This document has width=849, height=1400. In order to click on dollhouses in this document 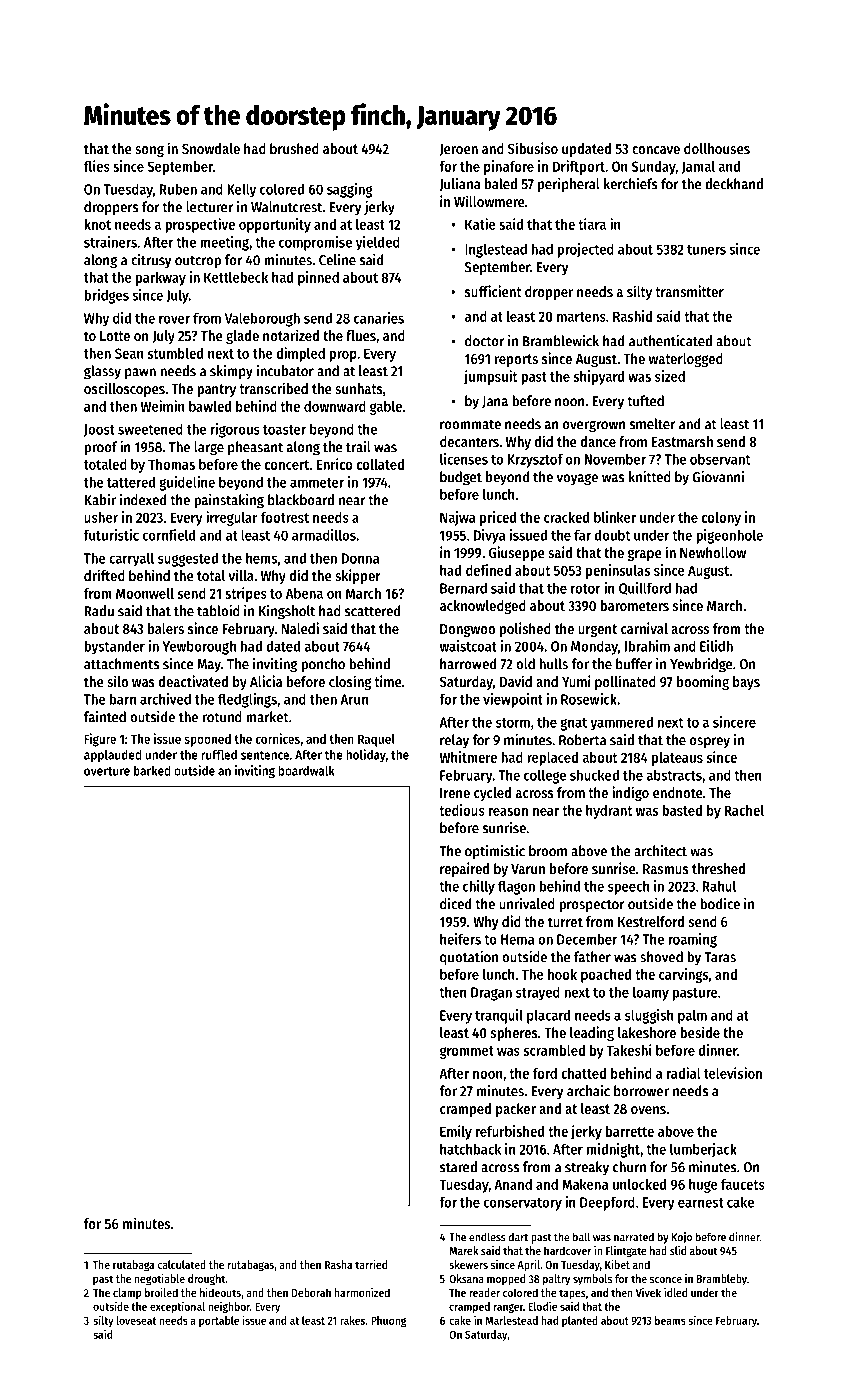, I will do `click(717, 148)`.
